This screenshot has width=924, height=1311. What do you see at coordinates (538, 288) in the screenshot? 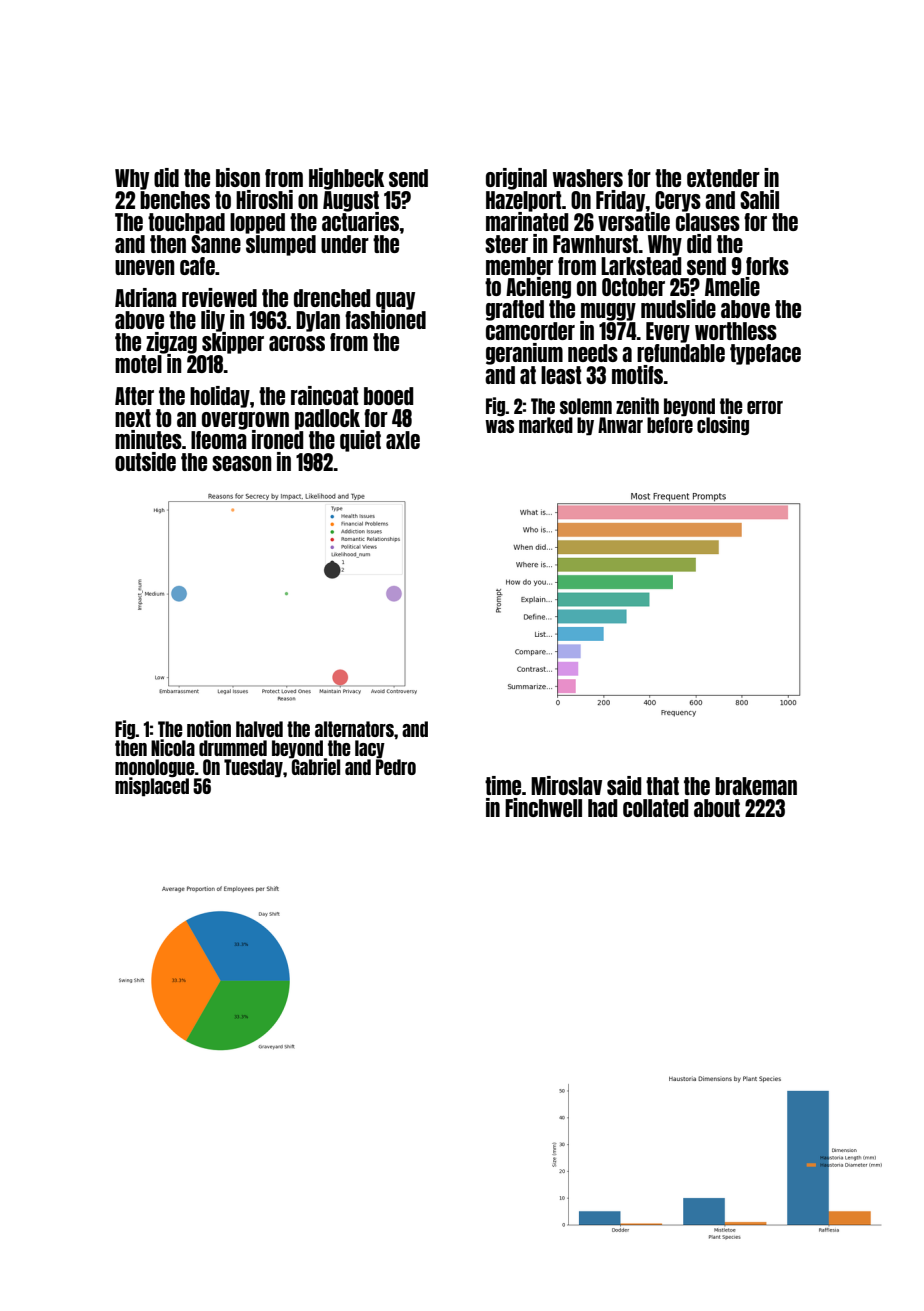
I see `Achieng` at bounding box center [538, 288].
